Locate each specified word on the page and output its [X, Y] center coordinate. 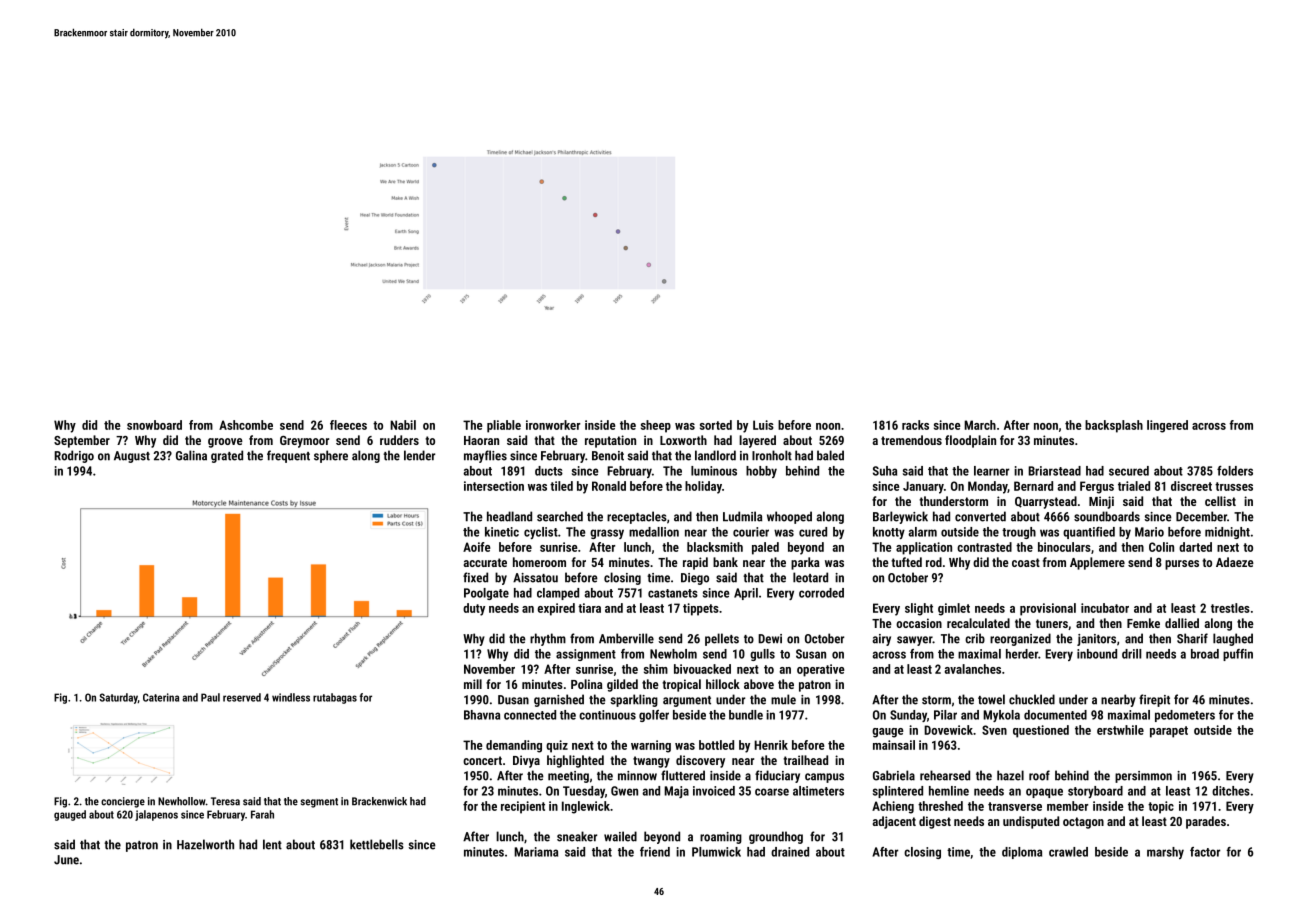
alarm [922, 532]
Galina [191, 455]
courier [751, 532]
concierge [123, 802]
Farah [262, 814]
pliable [504, 426]
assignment [586, 655]
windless [291, 697]
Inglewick [586, 807]
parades [1206, 822]
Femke [1143, 623]
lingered [1167, 426]
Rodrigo [74, 456]
